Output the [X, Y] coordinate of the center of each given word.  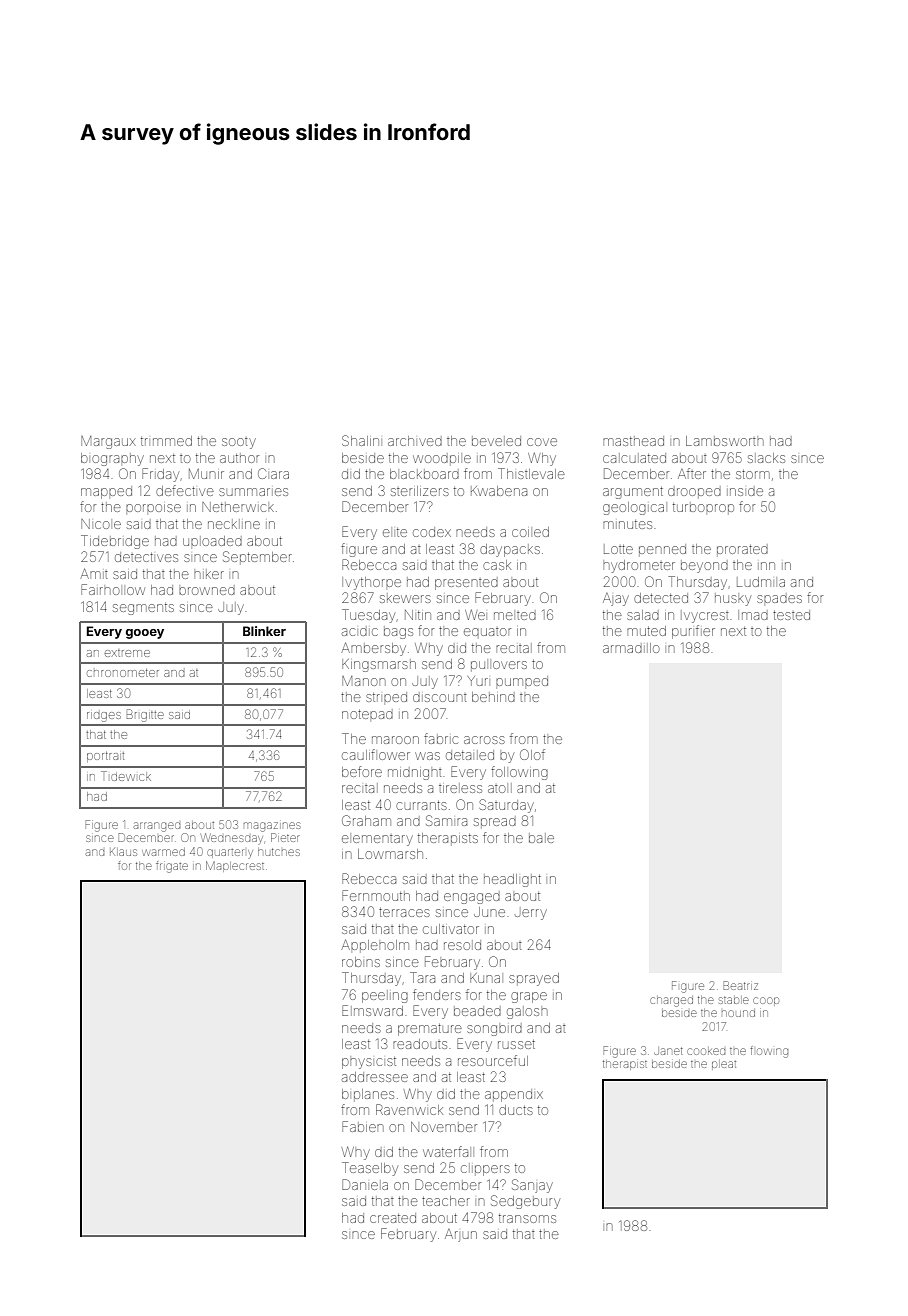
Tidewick [126, 776]
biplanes [368, 1094]
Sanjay [532, 1186]
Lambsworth [724, 441]
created [393, 1218]
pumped [522, 681]
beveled [496, 441]
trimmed [166, 441]
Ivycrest [706, 617]
